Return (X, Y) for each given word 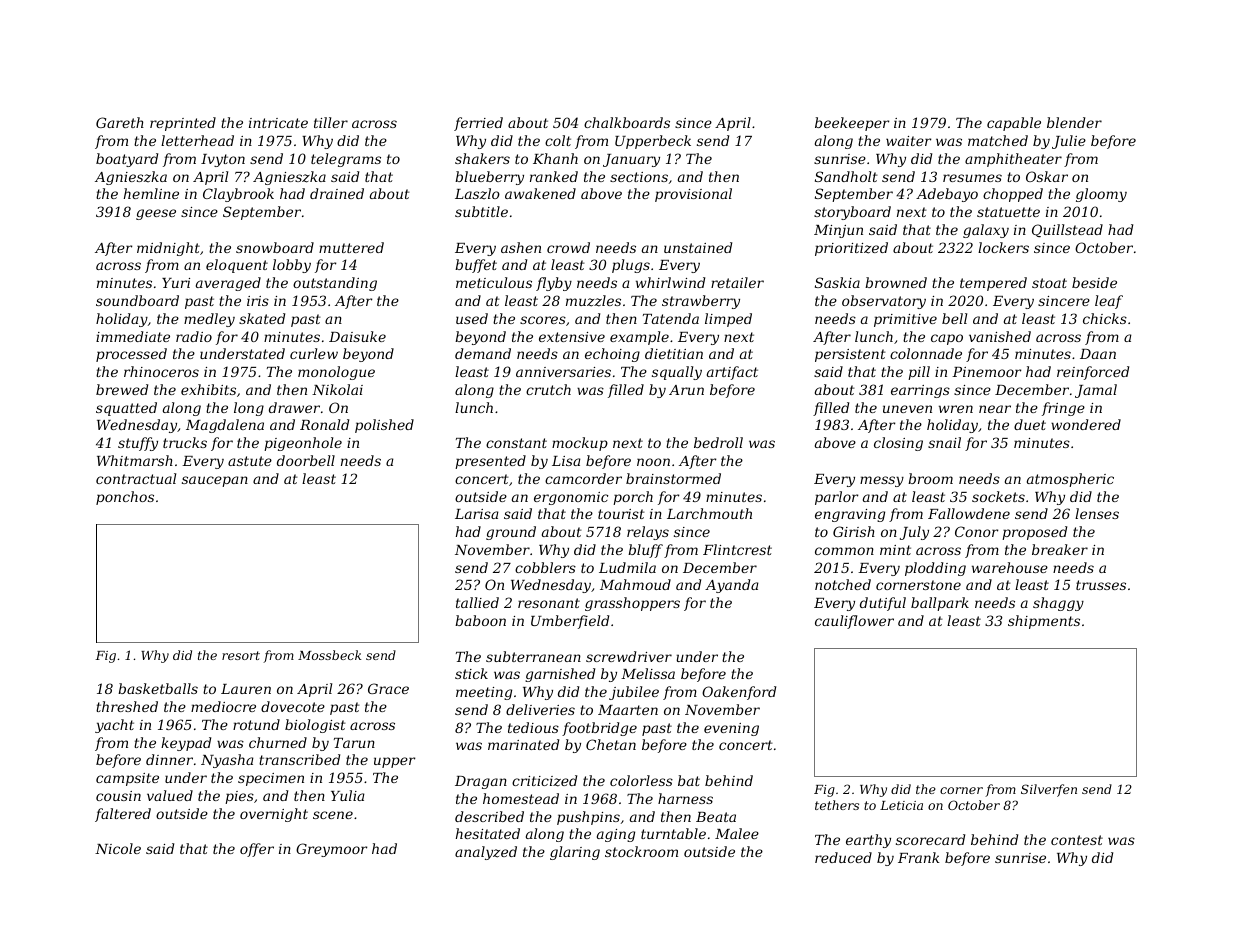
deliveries (540, 709)
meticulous (494, 282)
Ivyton (223, 160)
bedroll (718, 442)
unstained (698, 247)
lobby (292, 266)
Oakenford (739, 693)
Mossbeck (329, 655)
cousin (118, 796)
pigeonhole (303, 444)
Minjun (838, 231)
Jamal (1096, 391)
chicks (1105, 318)
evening (731, 729)
